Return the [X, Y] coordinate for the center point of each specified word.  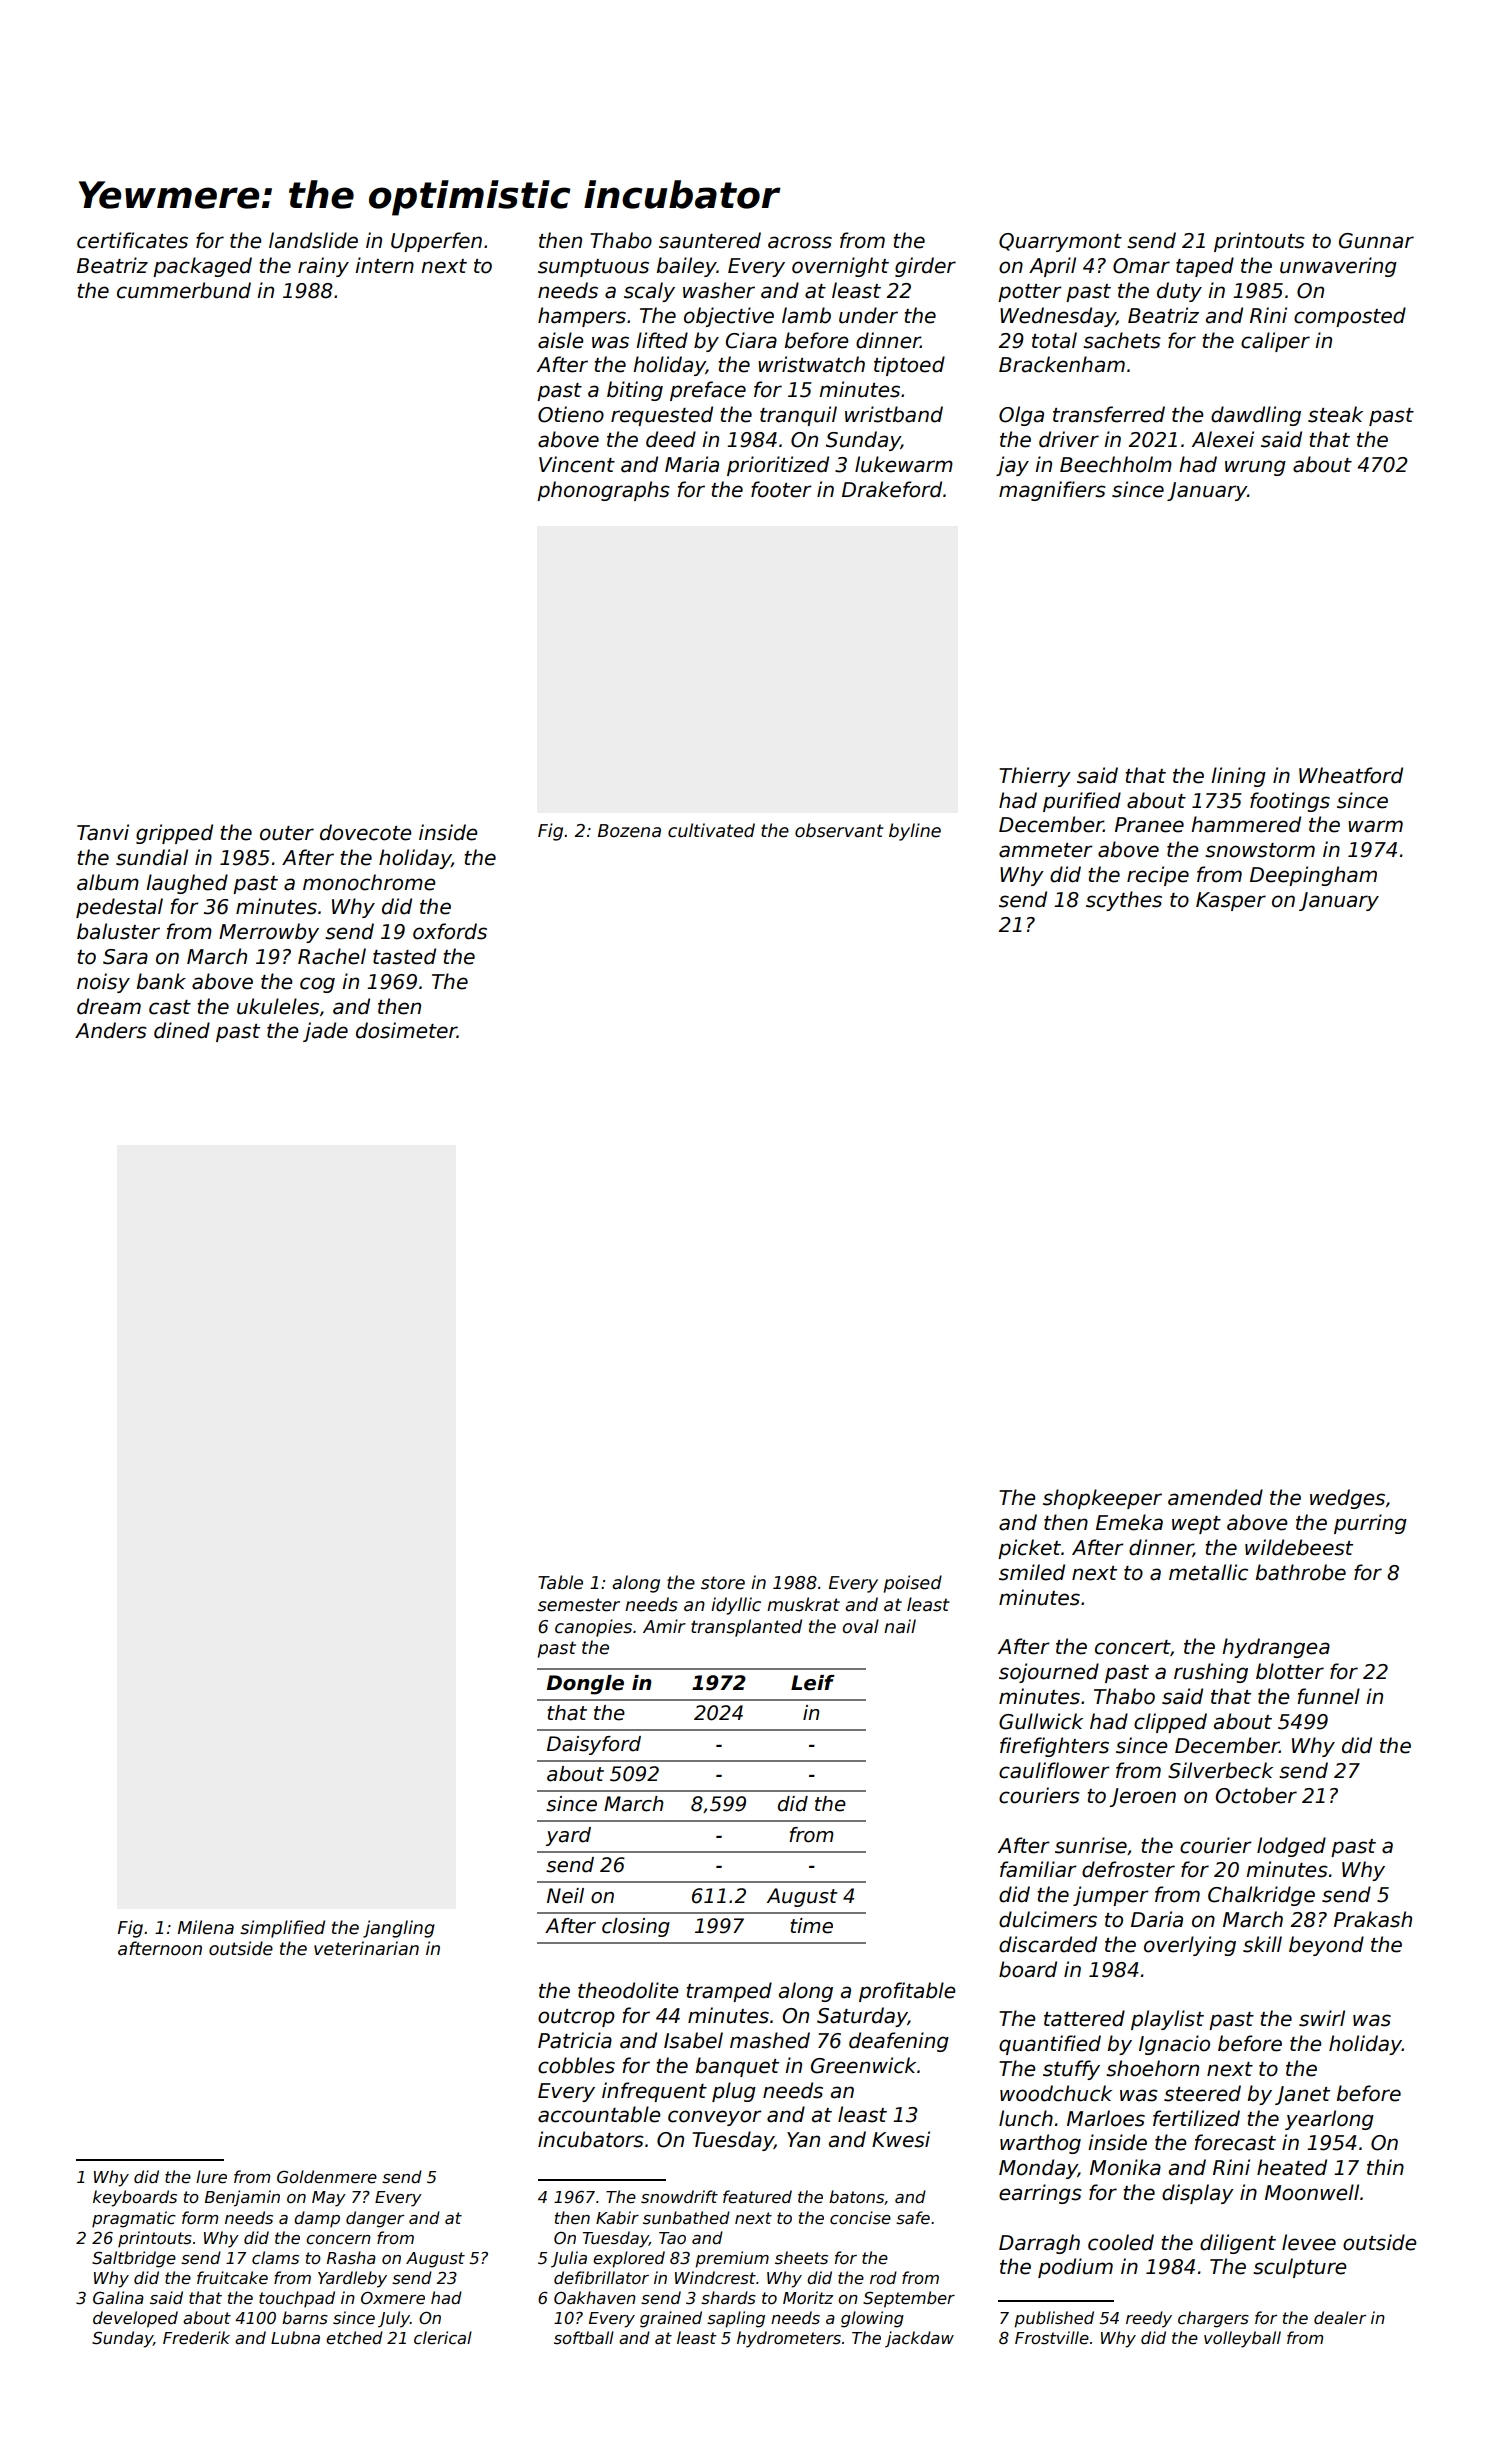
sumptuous [593, 268]
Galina [118, 2297]
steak [1335, 414]
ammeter [1046, 850]
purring [1370, 1524]
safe [913, 2218]
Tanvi [103, 832]
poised [912, 1584]
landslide [313, 240]
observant [839, 830]
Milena [206, 1927]
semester [579, 1605]
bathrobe [1300, 1572]
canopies [593, 1628]
